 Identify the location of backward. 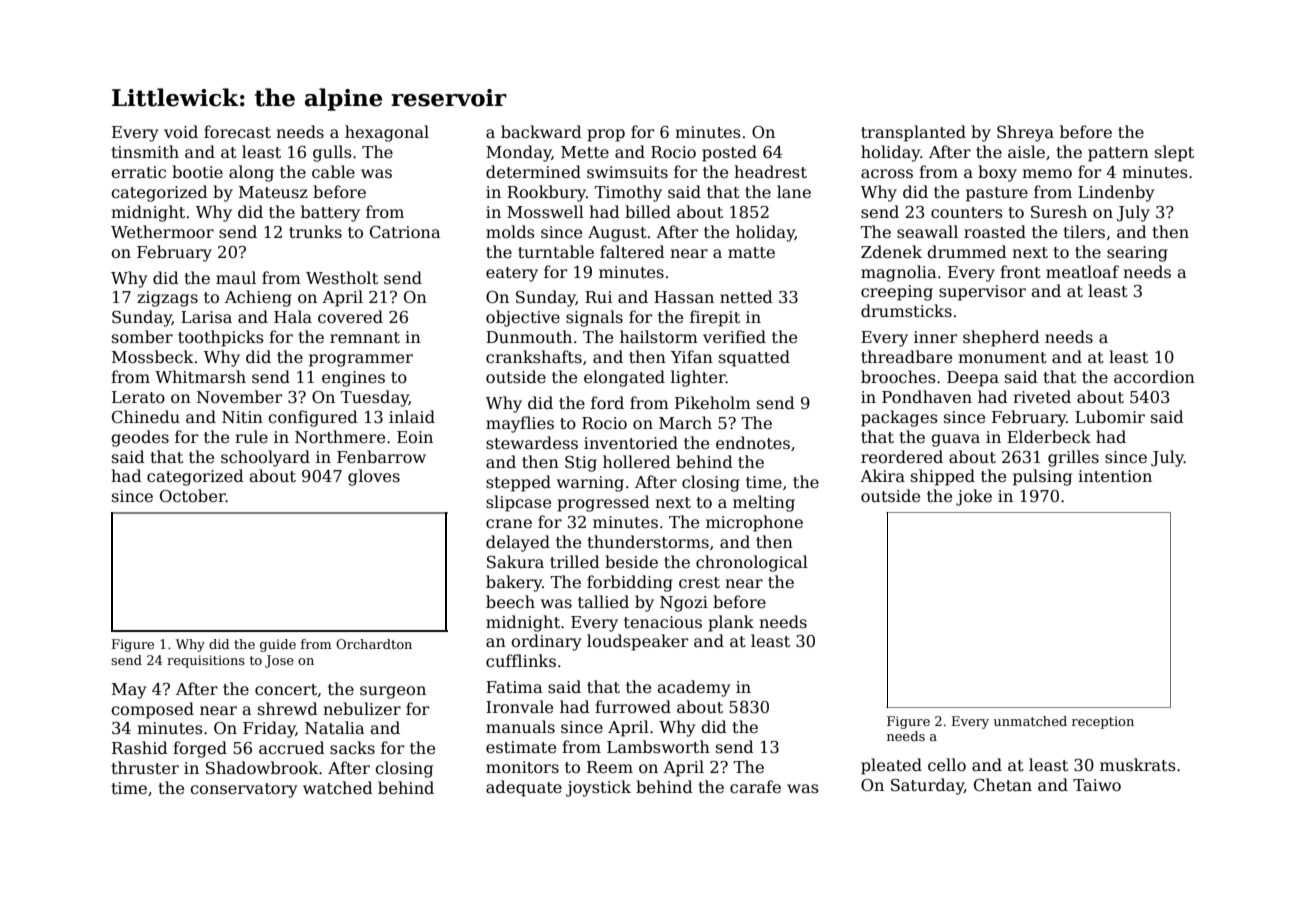
(541, 132).
